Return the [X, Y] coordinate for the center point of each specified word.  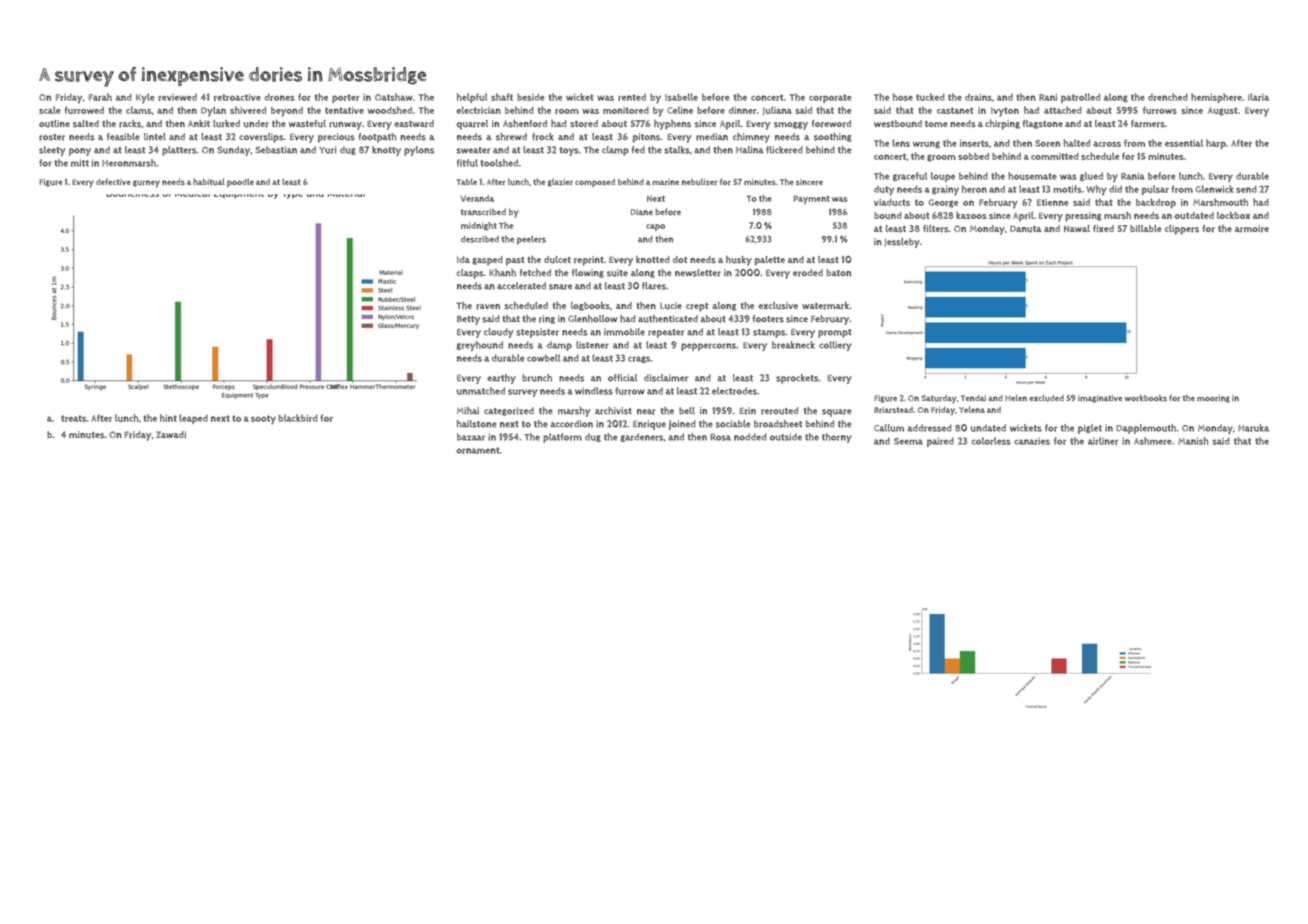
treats [74, 418]
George [943, 203]
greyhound [480, 346]
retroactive [237, 97]
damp [559, 346]
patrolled [1080, 98]
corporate [830, 98]
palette [770, 261]
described [480, 239]
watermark [825, 306]
